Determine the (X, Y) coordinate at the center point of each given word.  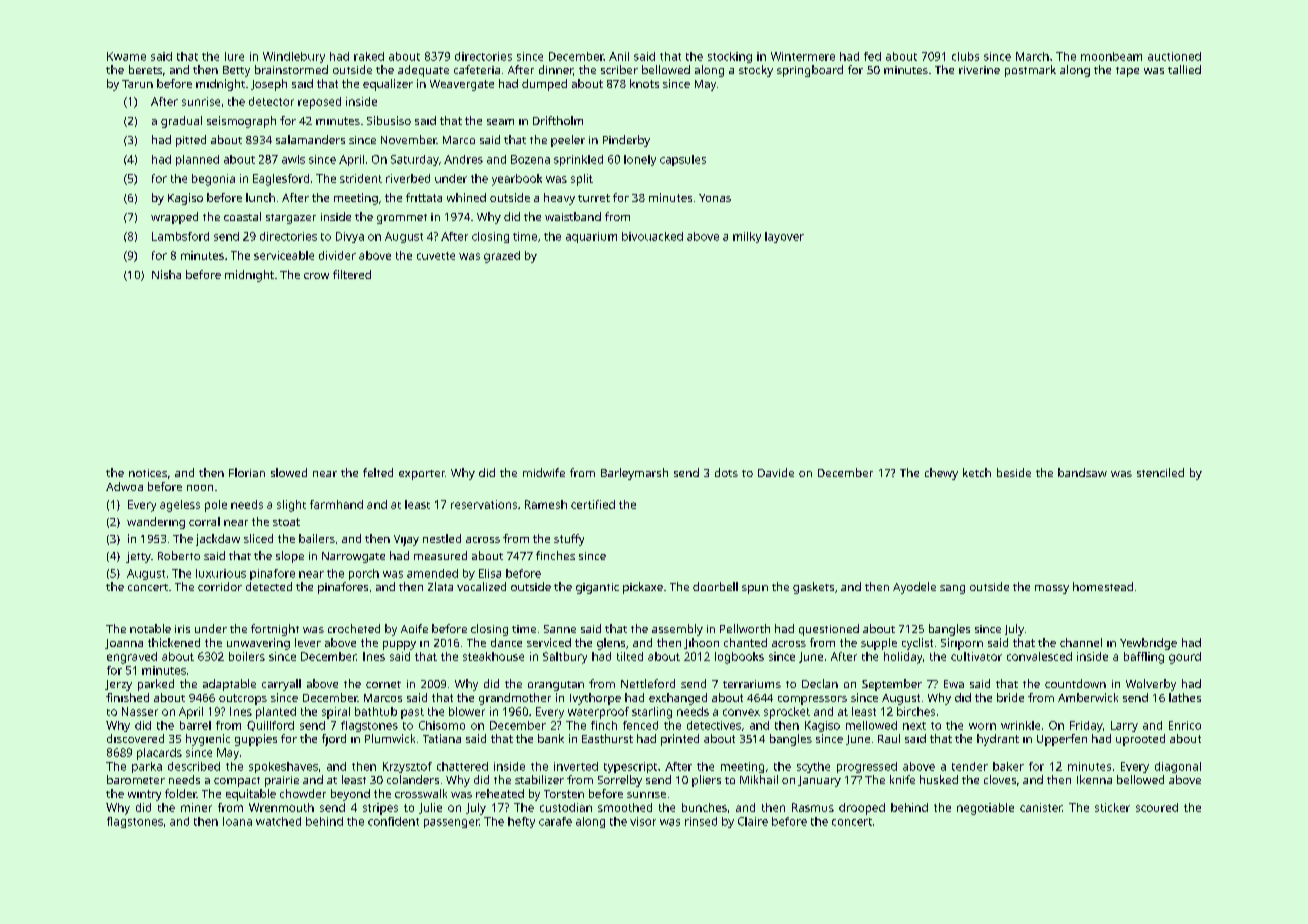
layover (784, 237)
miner (196, 807)
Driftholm (558, 120)
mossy (1052, 589)
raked (369, 56)
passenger (451, 823)
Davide (776, 472)
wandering (156, 523)
